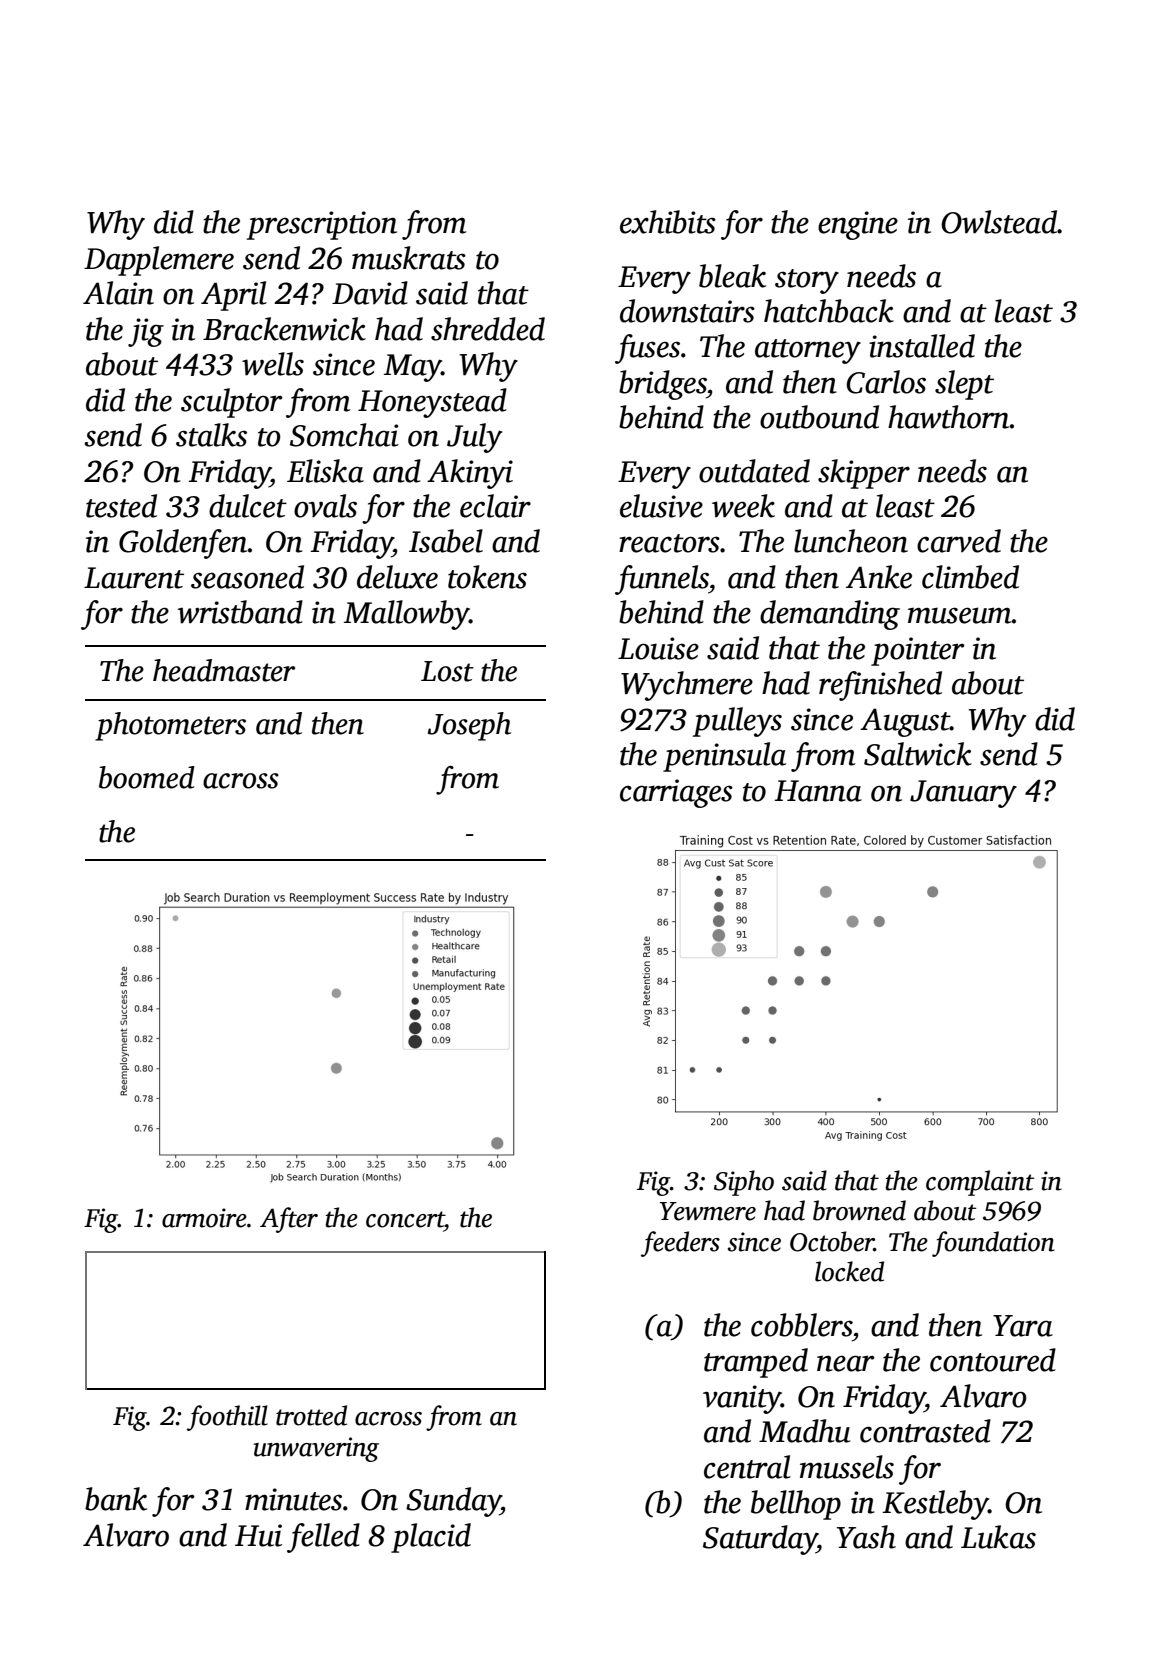 Image resolution: width=1165 pixels, height=1654 pixels. Describe the element at coordinates (935, 1505) in the document. I see `Kestleby` at that location.
